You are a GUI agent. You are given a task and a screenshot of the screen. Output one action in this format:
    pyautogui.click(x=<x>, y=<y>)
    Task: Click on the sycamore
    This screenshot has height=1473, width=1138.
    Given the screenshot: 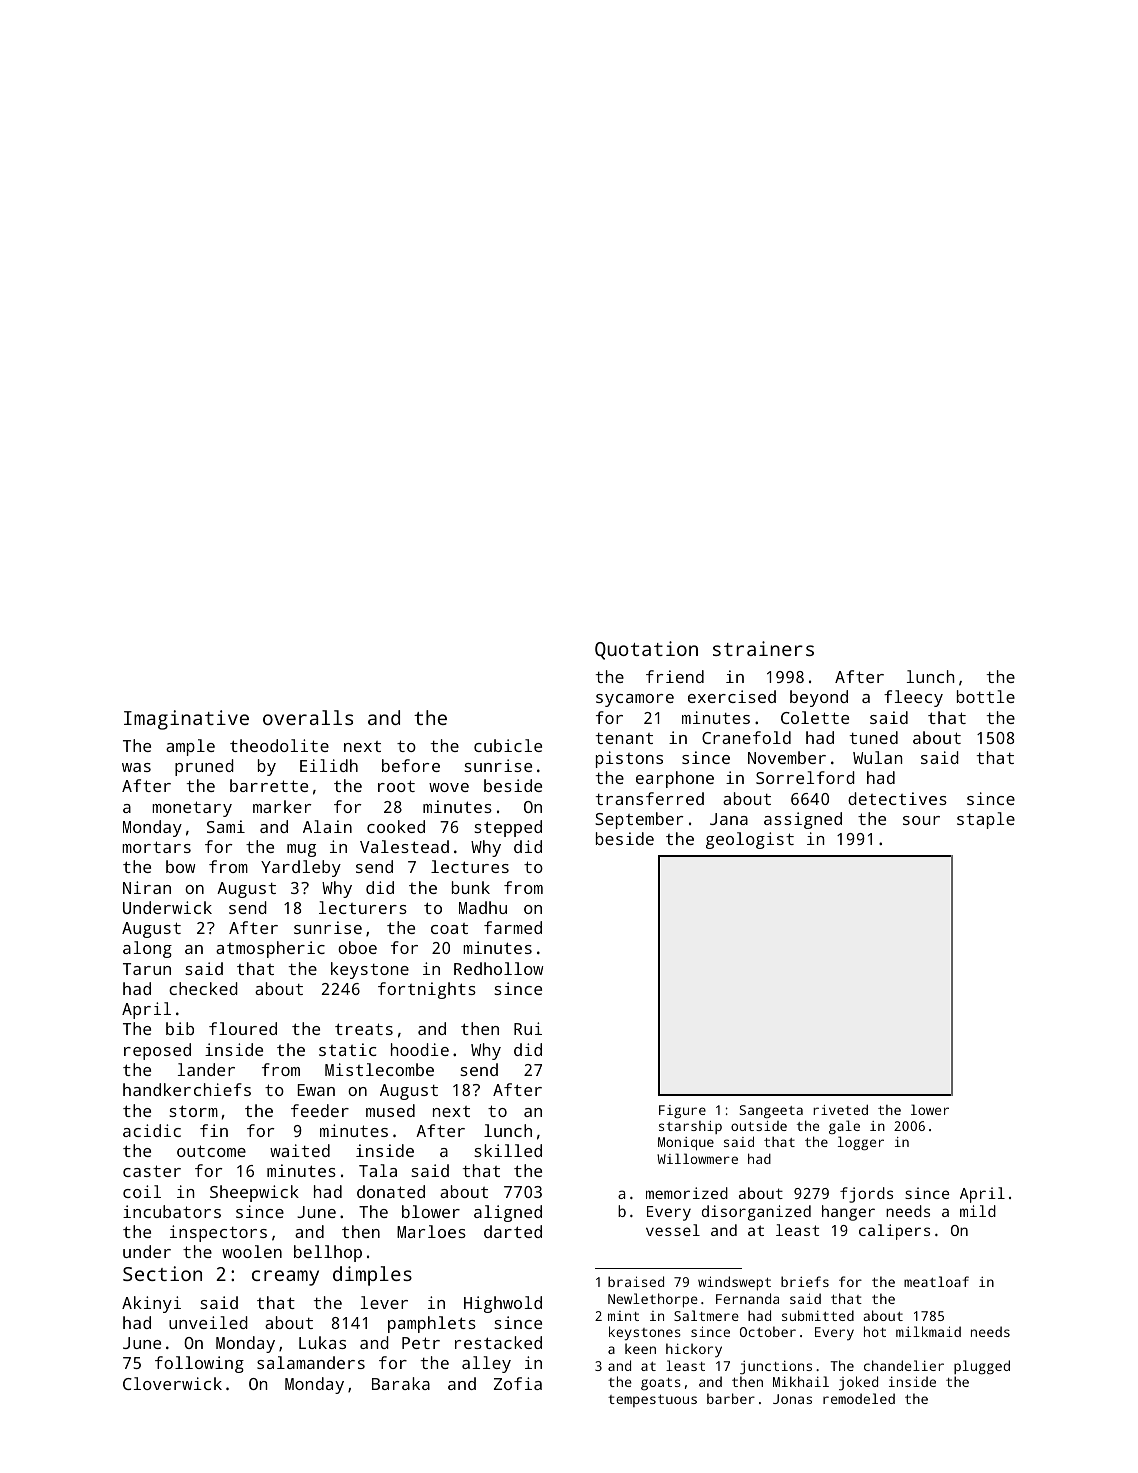 What is the action you would take?
    pyautogui.click(x=635, y=700)
